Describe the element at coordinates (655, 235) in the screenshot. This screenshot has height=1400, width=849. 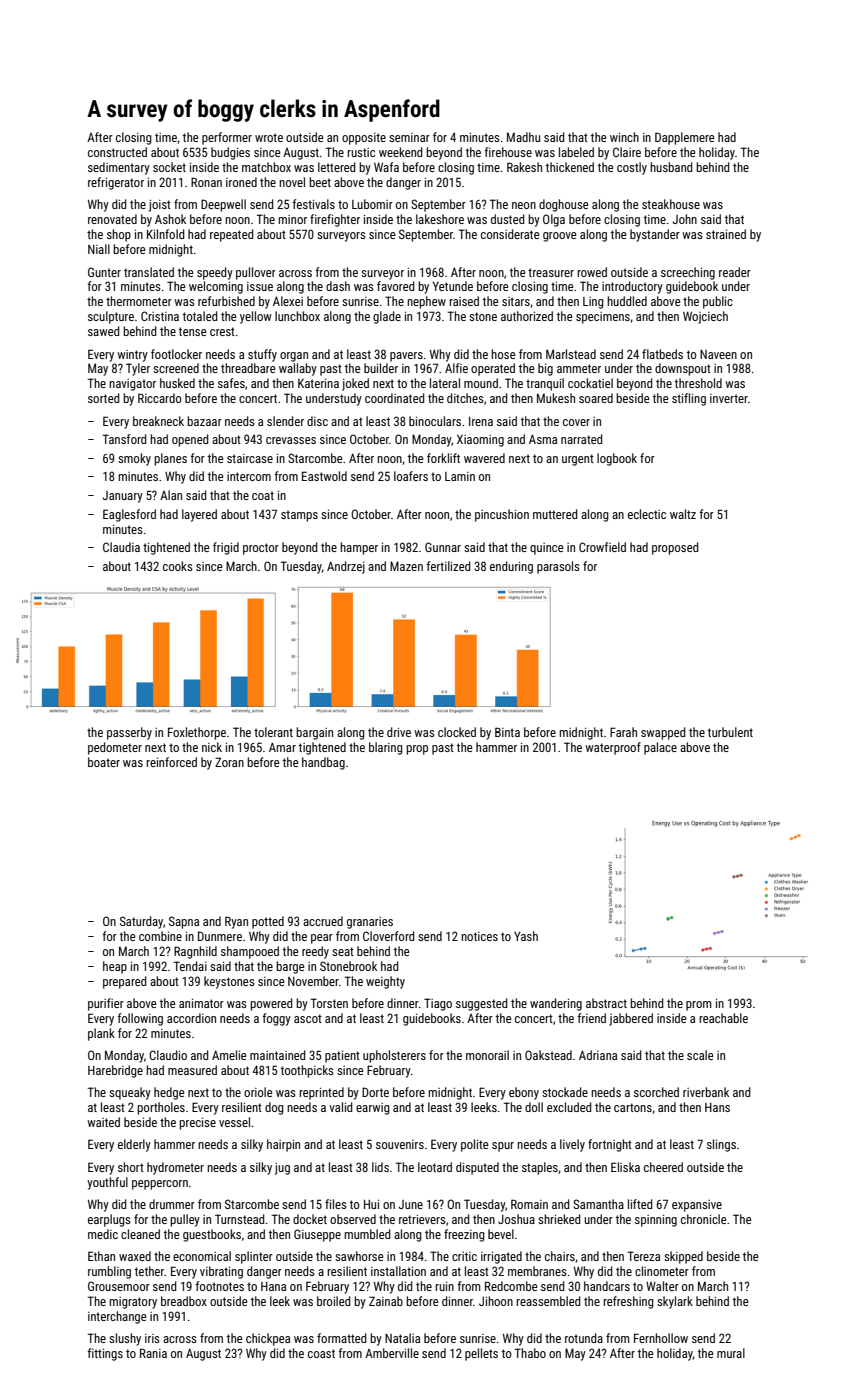
I see `bystander` at that location.
